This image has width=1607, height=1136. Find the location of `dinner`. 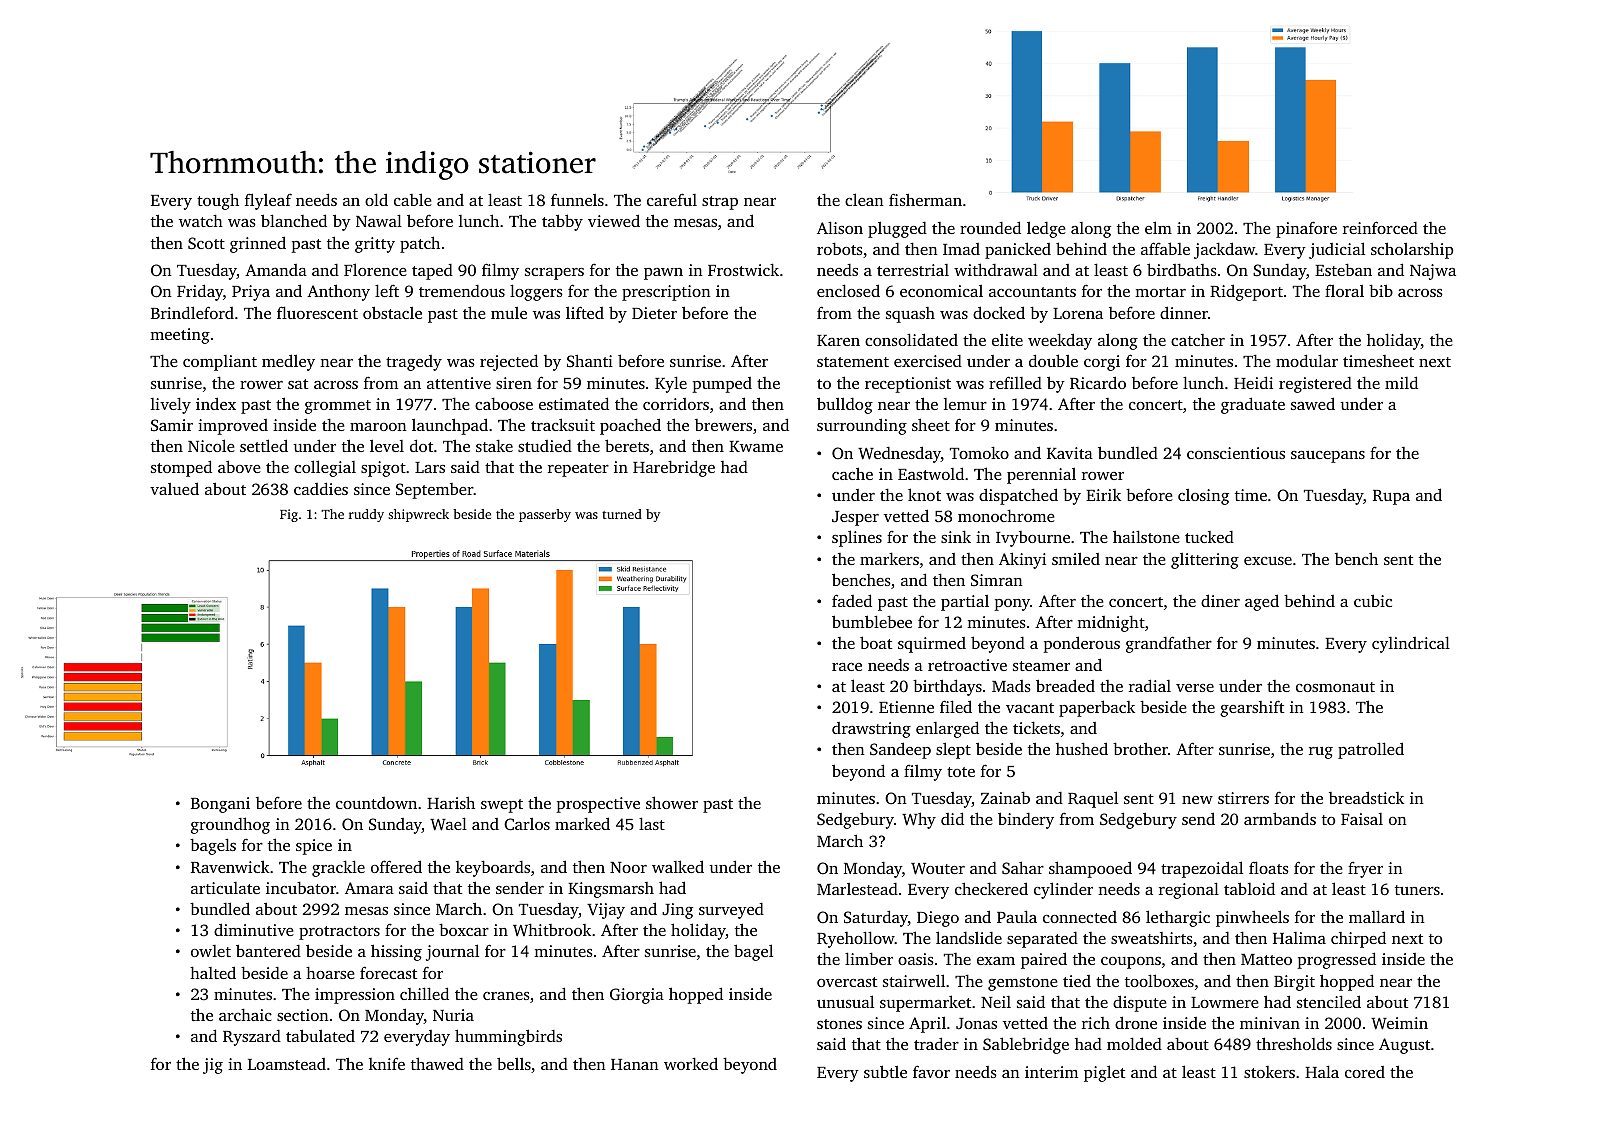

dinner is located at coordinates (1184, 312).
